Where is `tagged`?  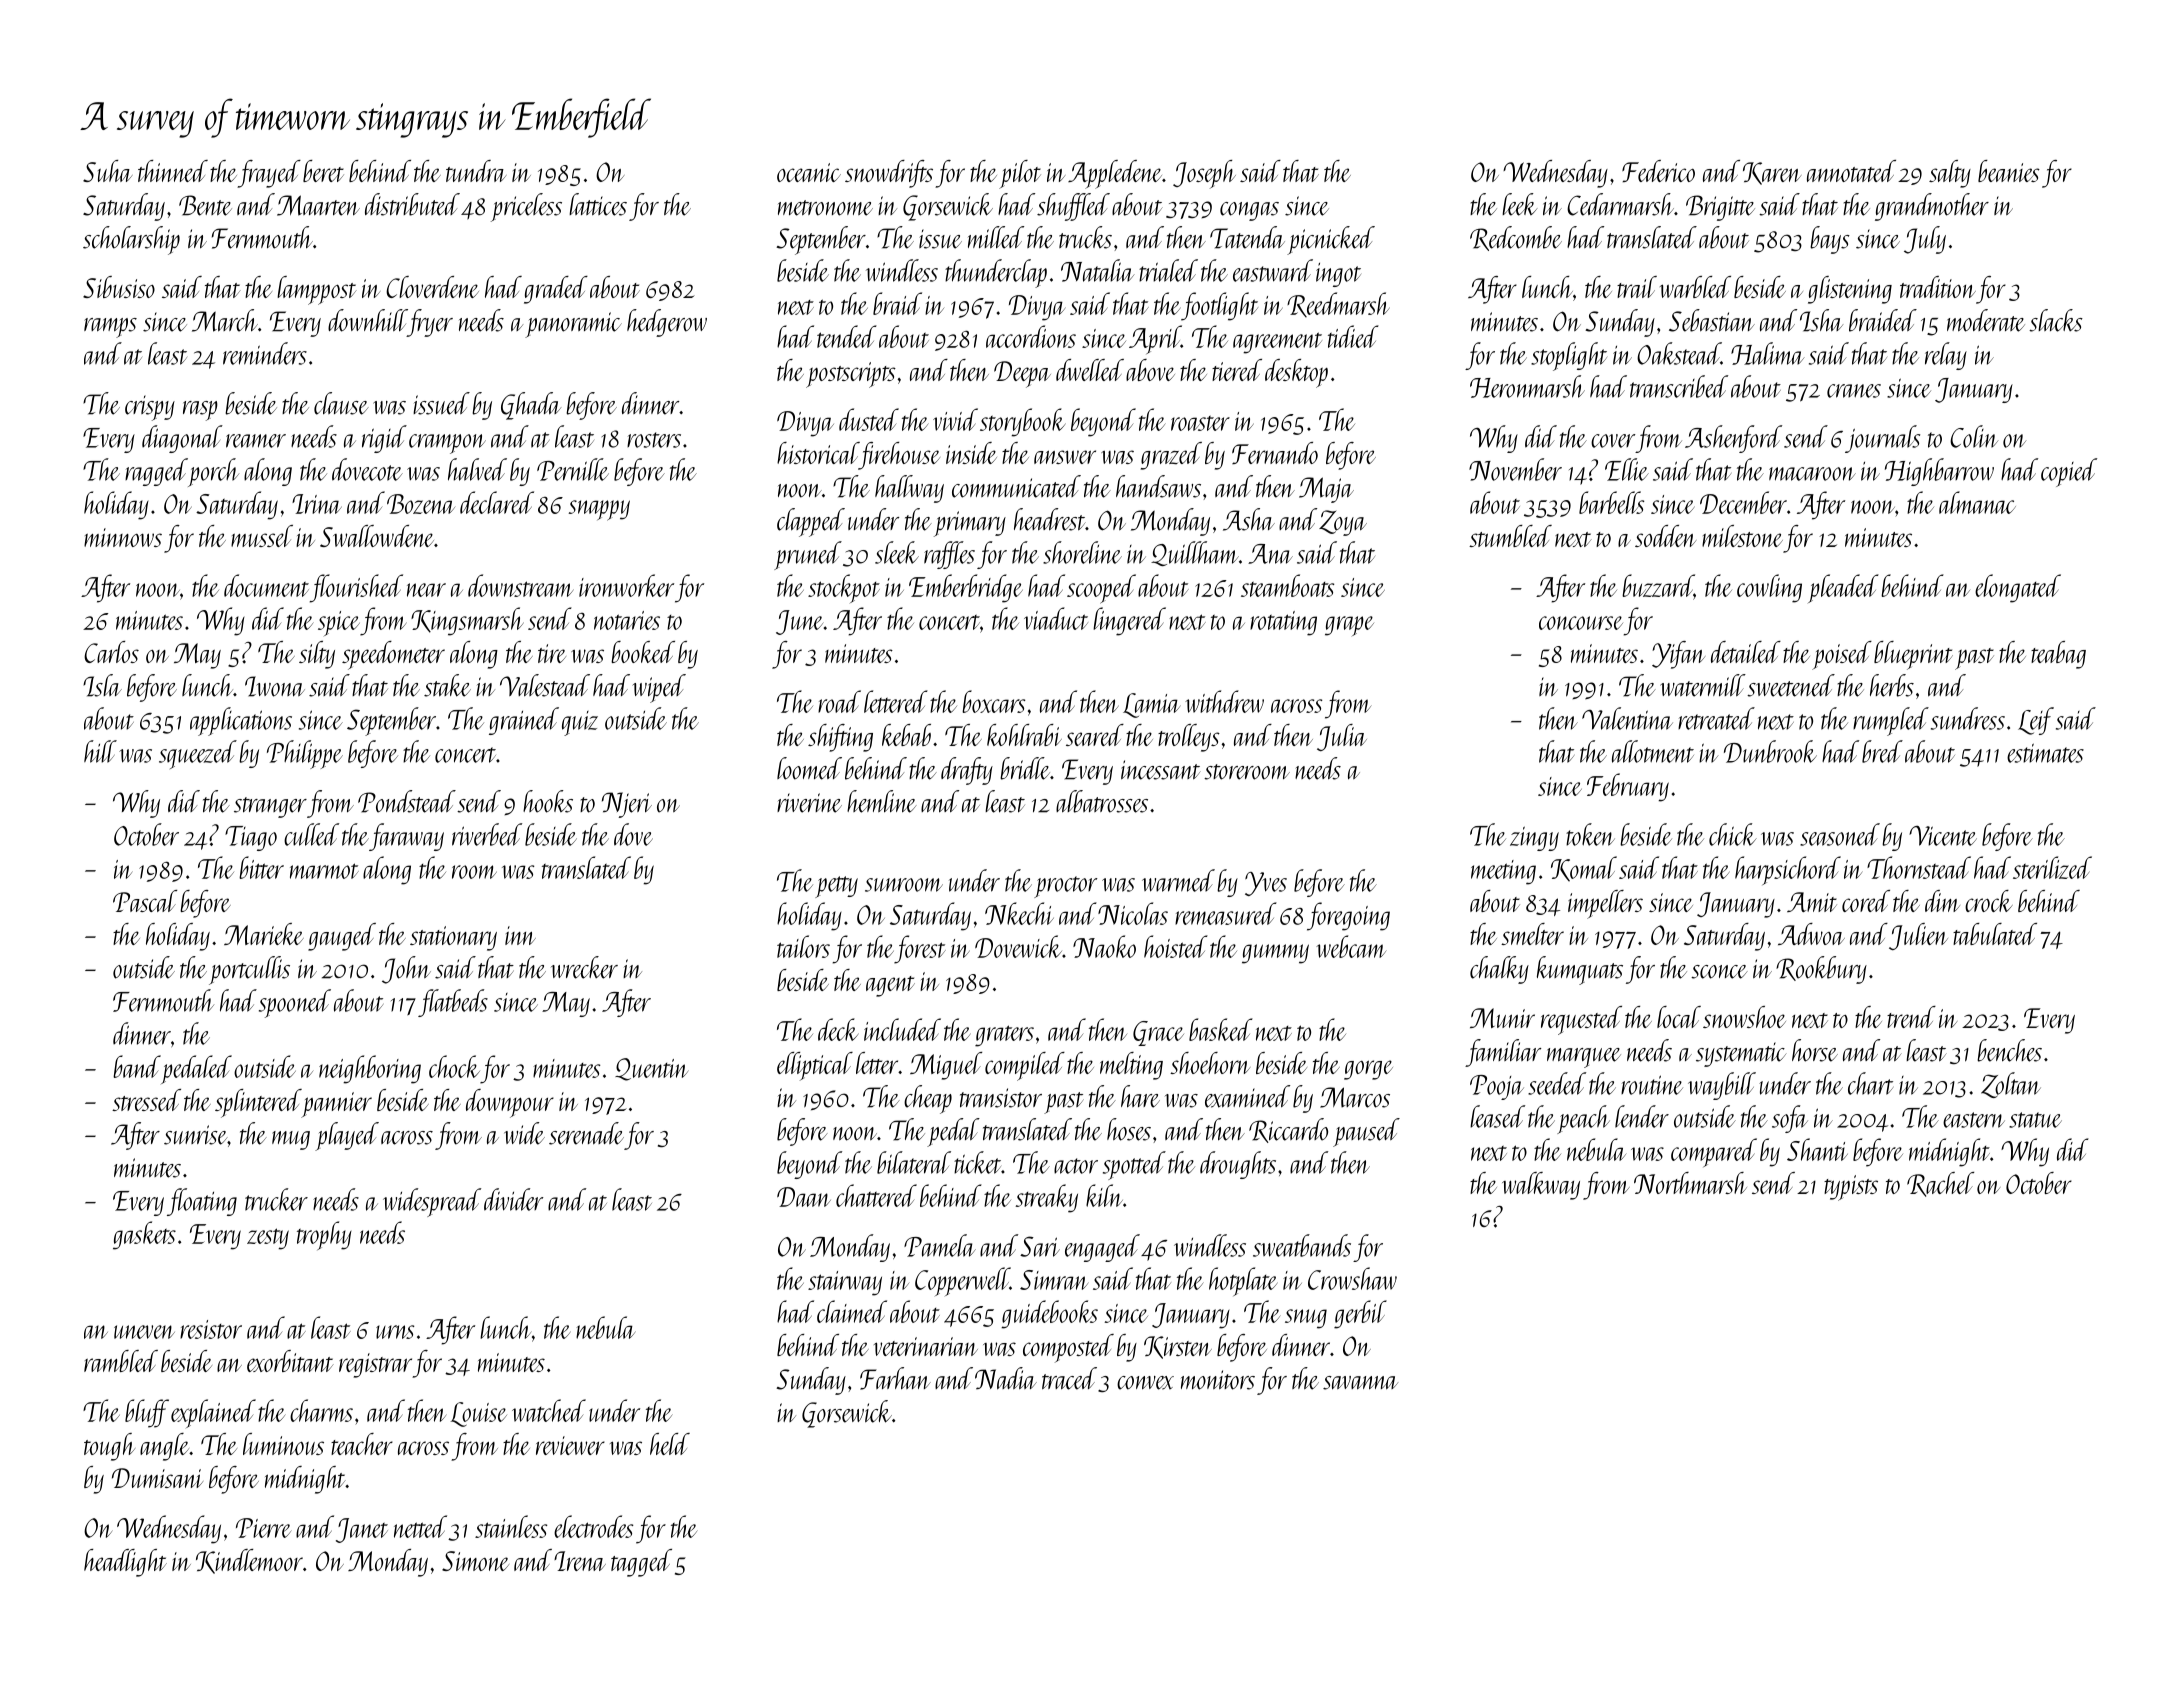
tagged is located at coordinates (641, 1563).
